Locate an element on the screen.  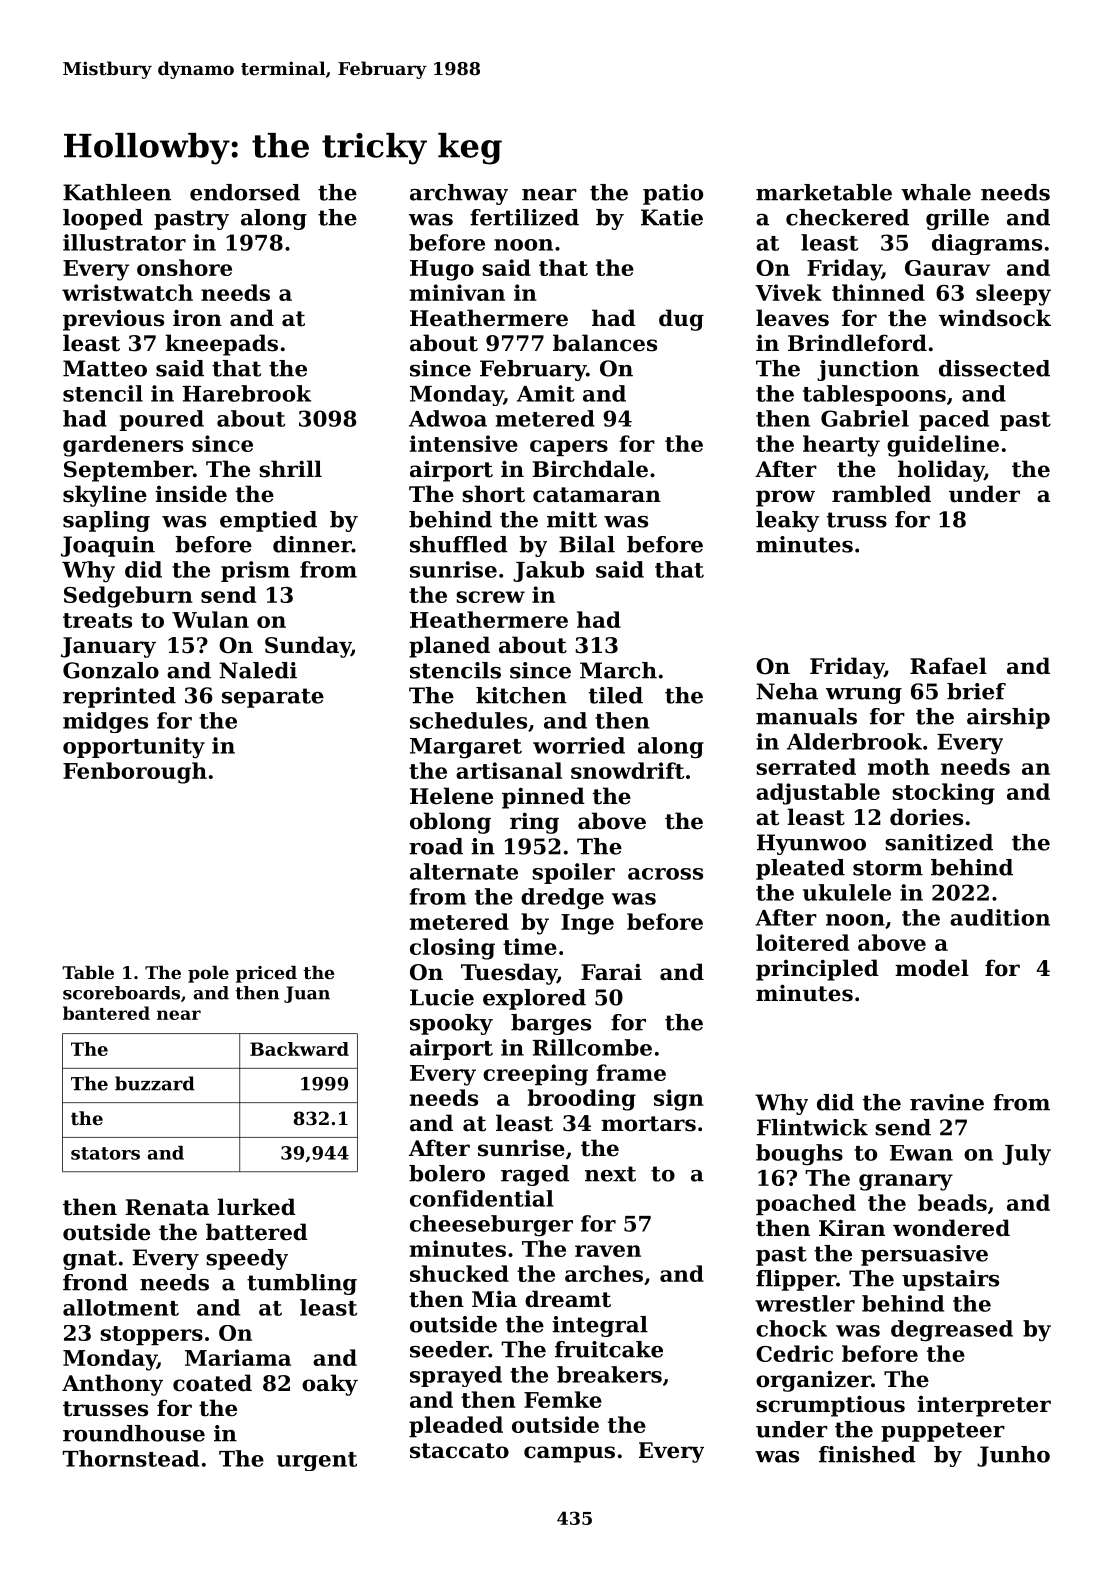
scoreboards is located at coordinates (121, 993).
